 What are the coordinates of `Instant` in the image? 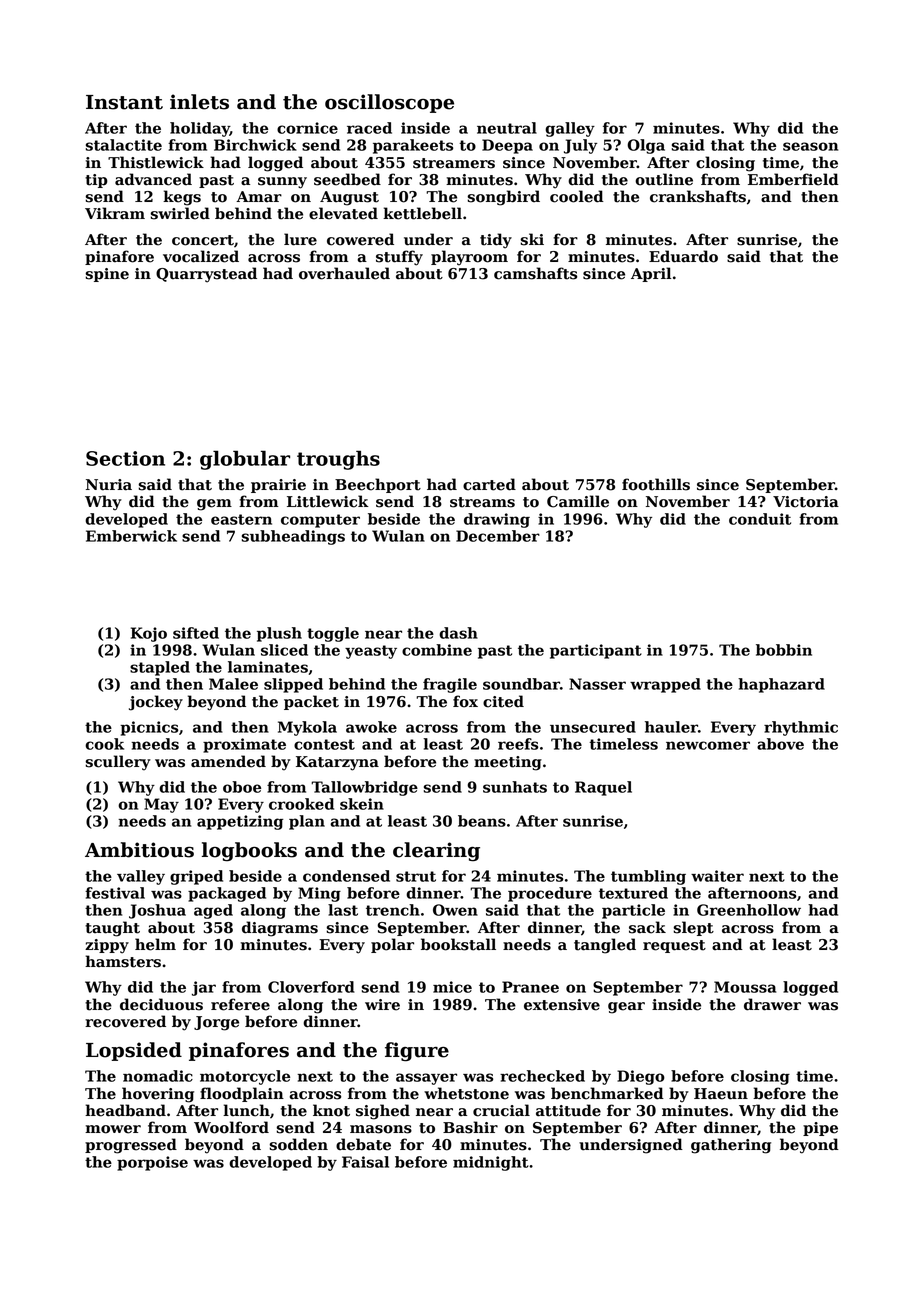 It's located at (124, 102).
